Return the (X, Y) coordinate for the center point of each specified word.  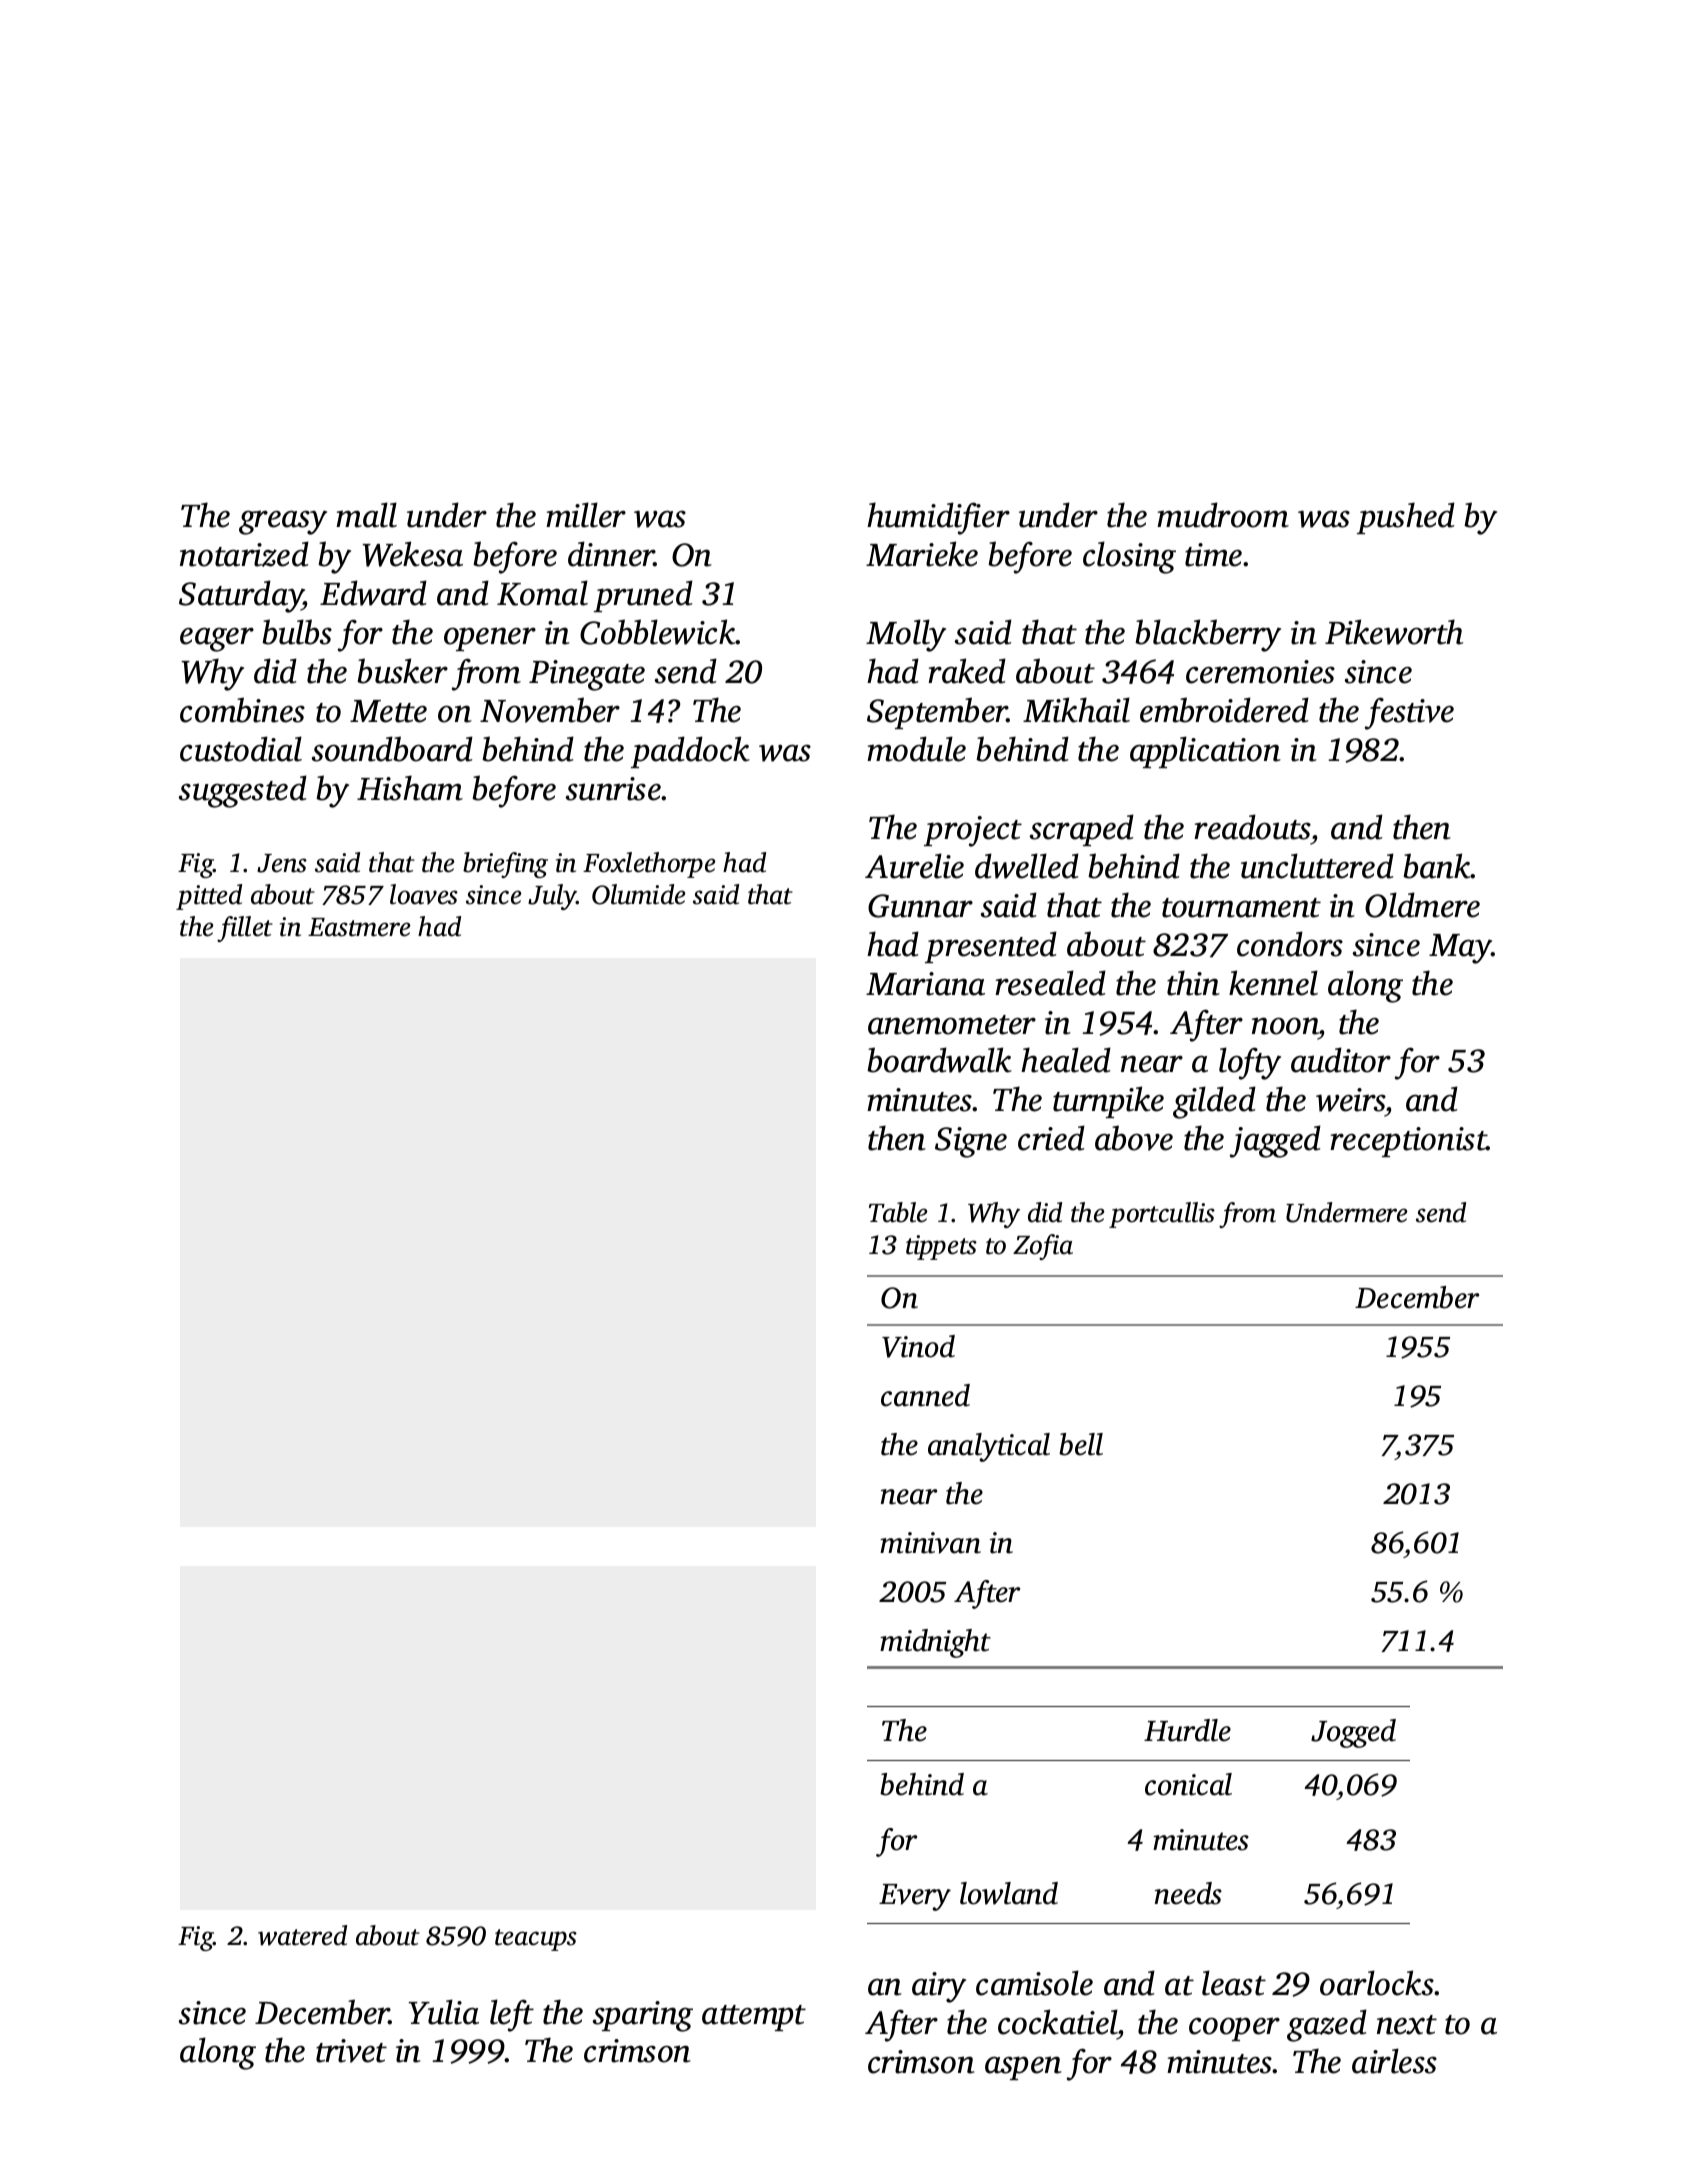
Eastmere (359, 927)
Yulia (444, 2012)
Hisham (410, 788)
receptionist (1408, 1142)
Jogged (1353, 1733)
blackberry (1208, 635)
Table (898, 1212)
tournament (1241, 908)
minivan (930, 1543)
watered (302, 1935)
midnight (935, 1643)
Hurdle (1187, 1730)
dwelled (1027, 866)
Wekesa (412, 554)
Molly (906, 635)
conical (1188, 1784)
